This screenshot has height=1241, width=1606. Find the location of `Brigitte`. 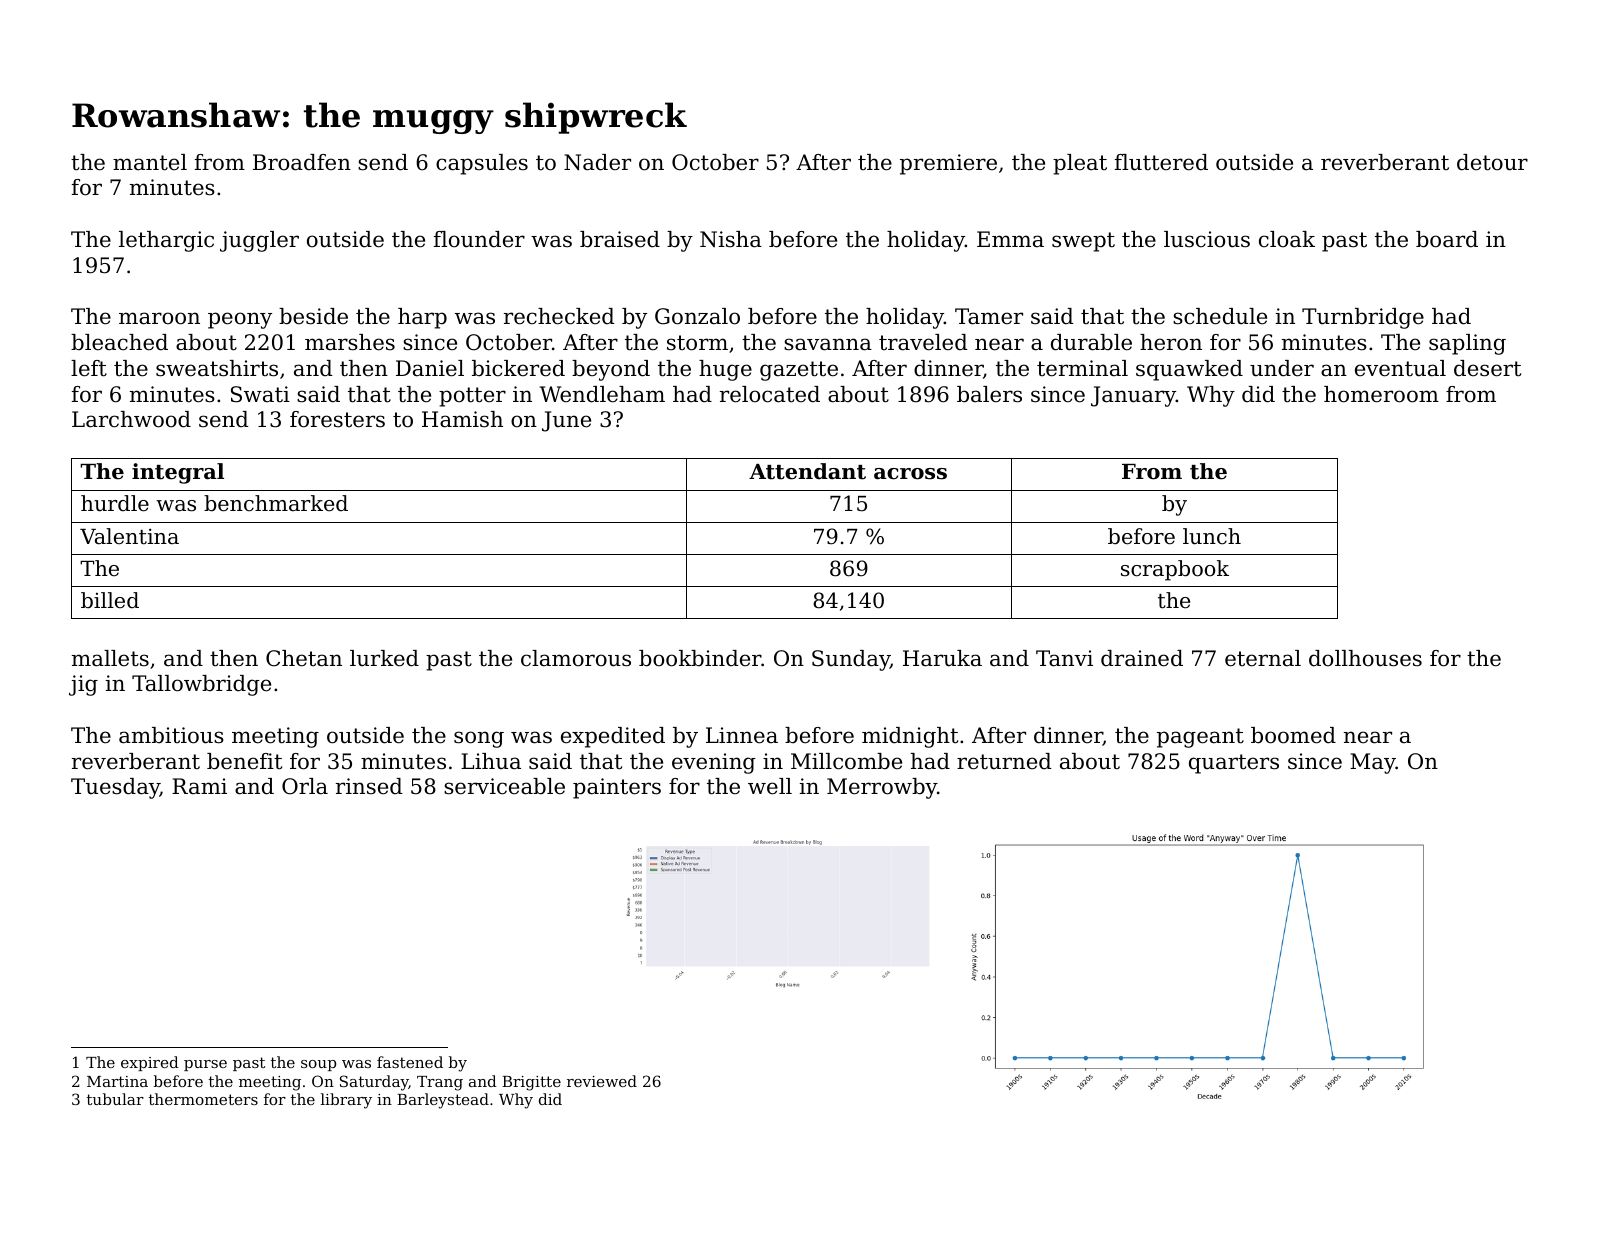

Brigitte is located at coordinates (531, 1083).
